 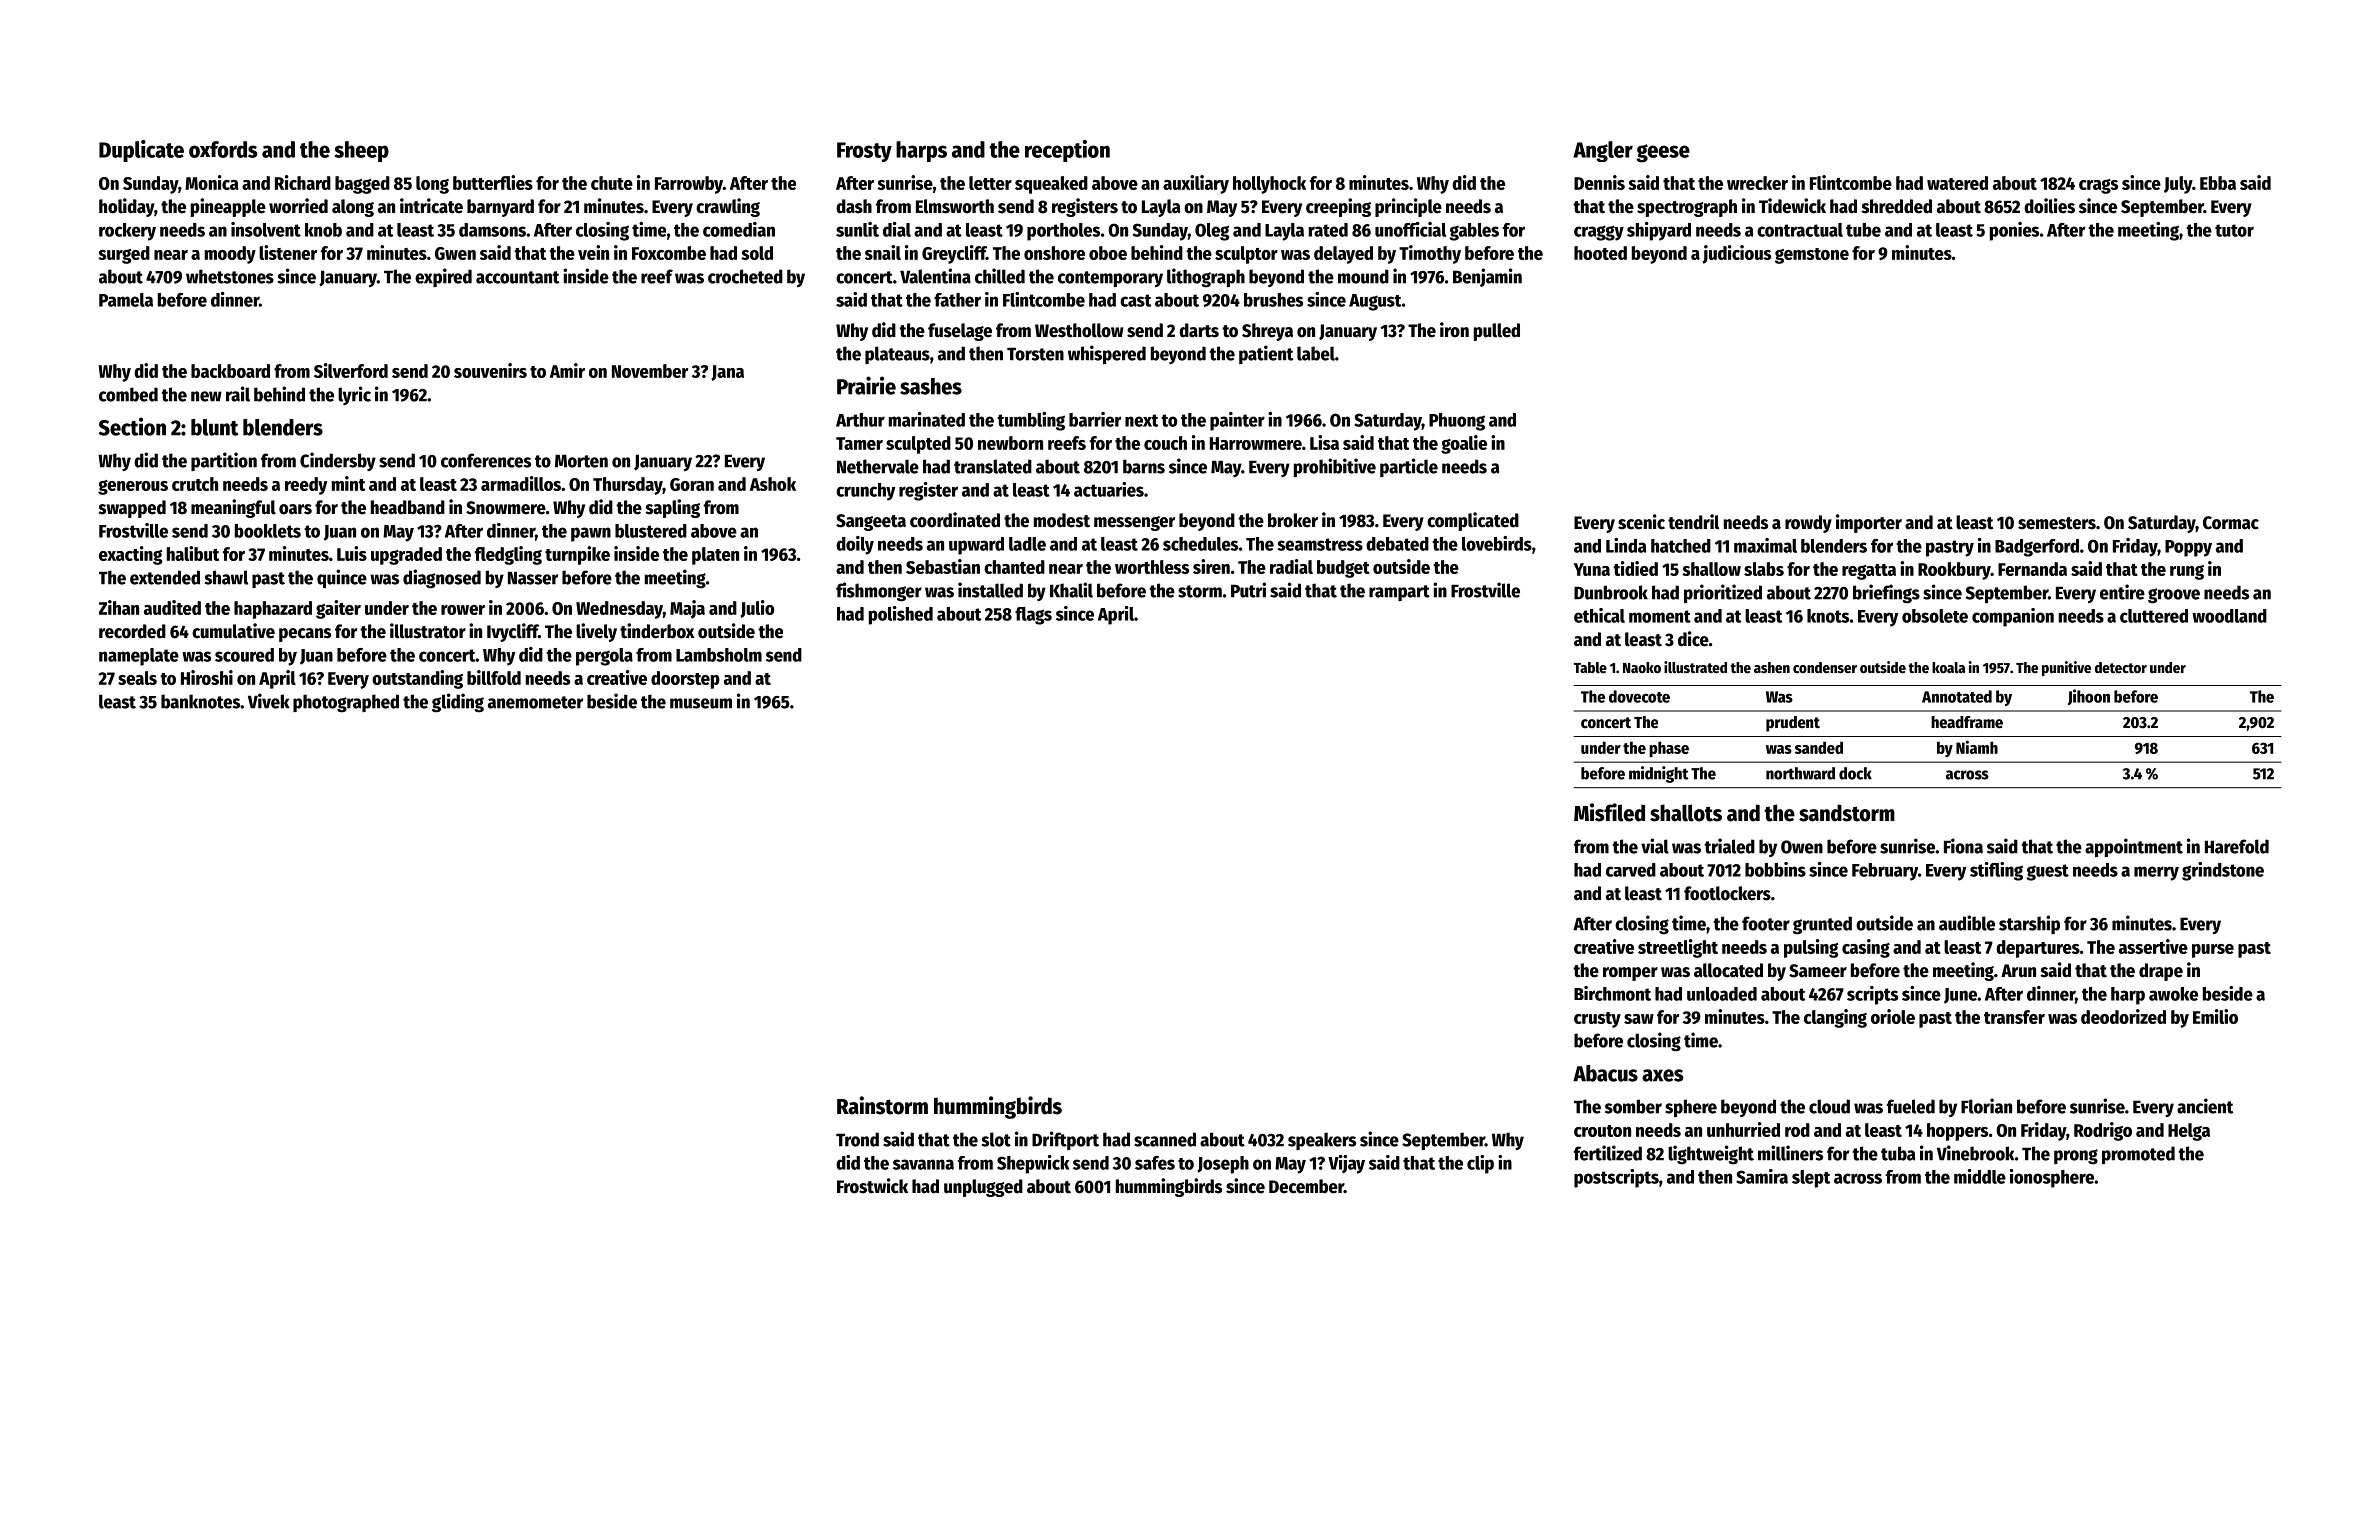 I want to click on tutor, so click(x=2234, y=230).
